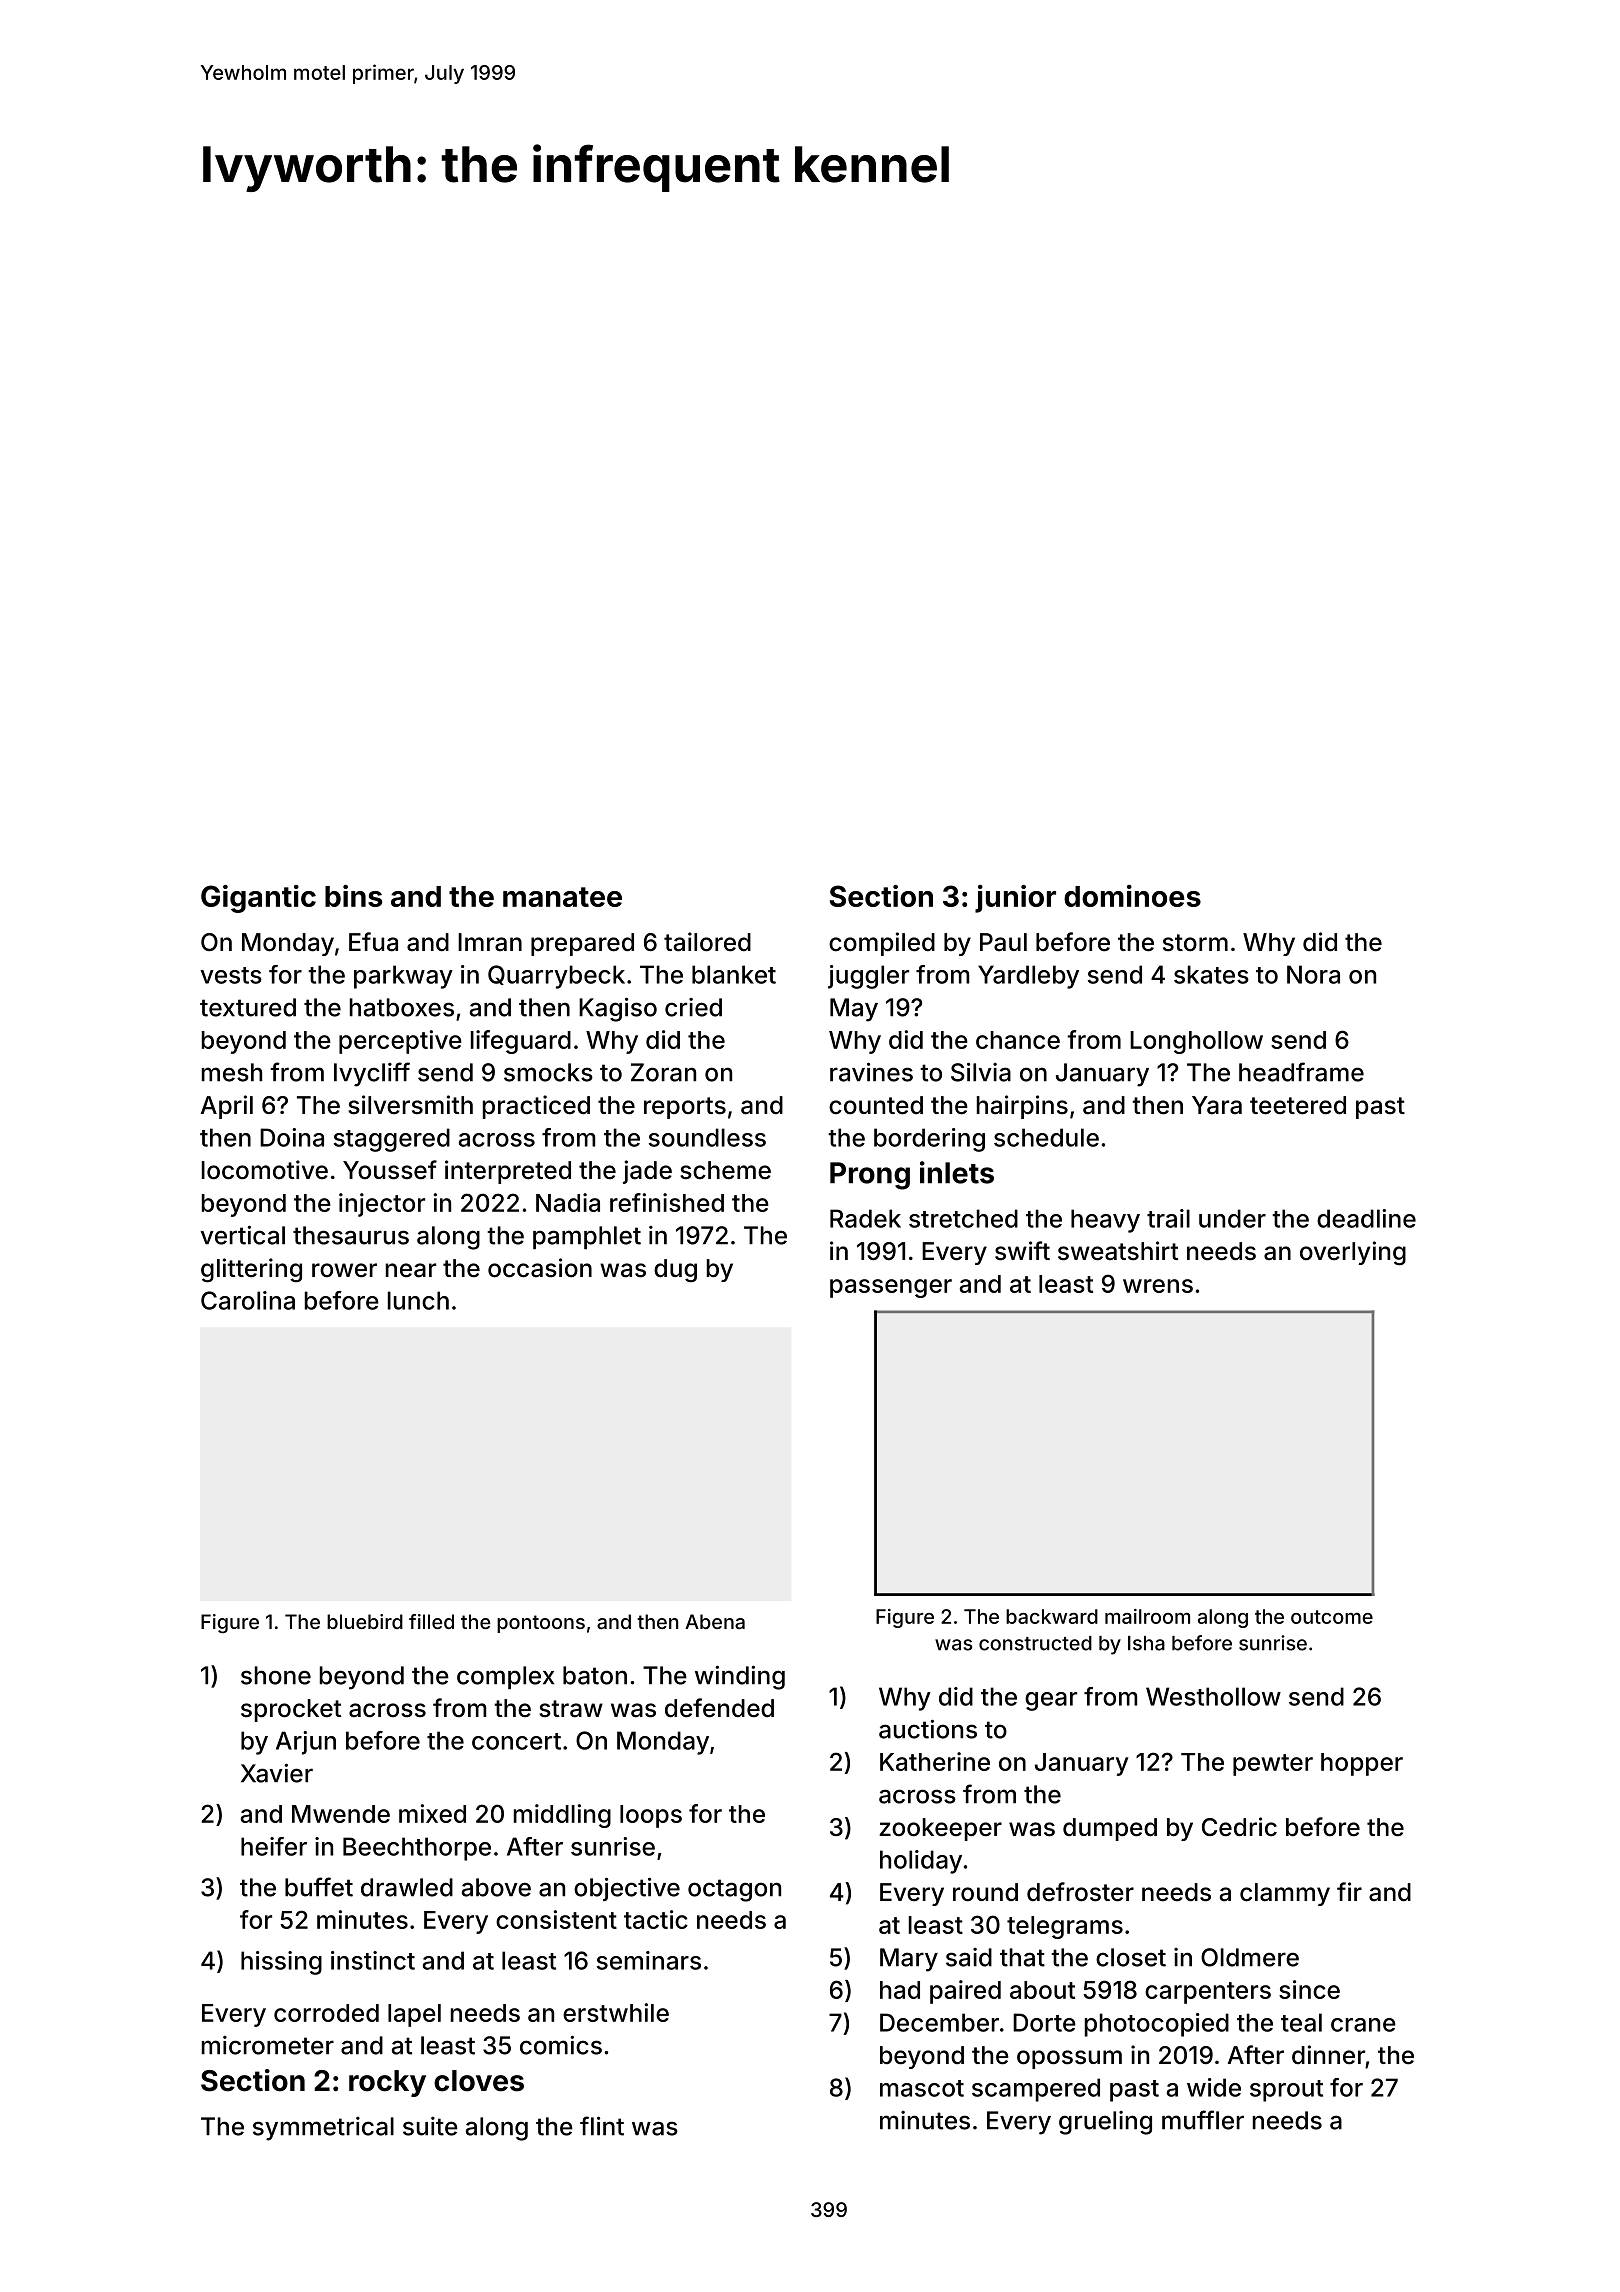 Image resolution: width=1620 pixels, height=2292 pixels. Describe the element at coordinates (1353, 1253) in the document. I see `overlying` at that location.
